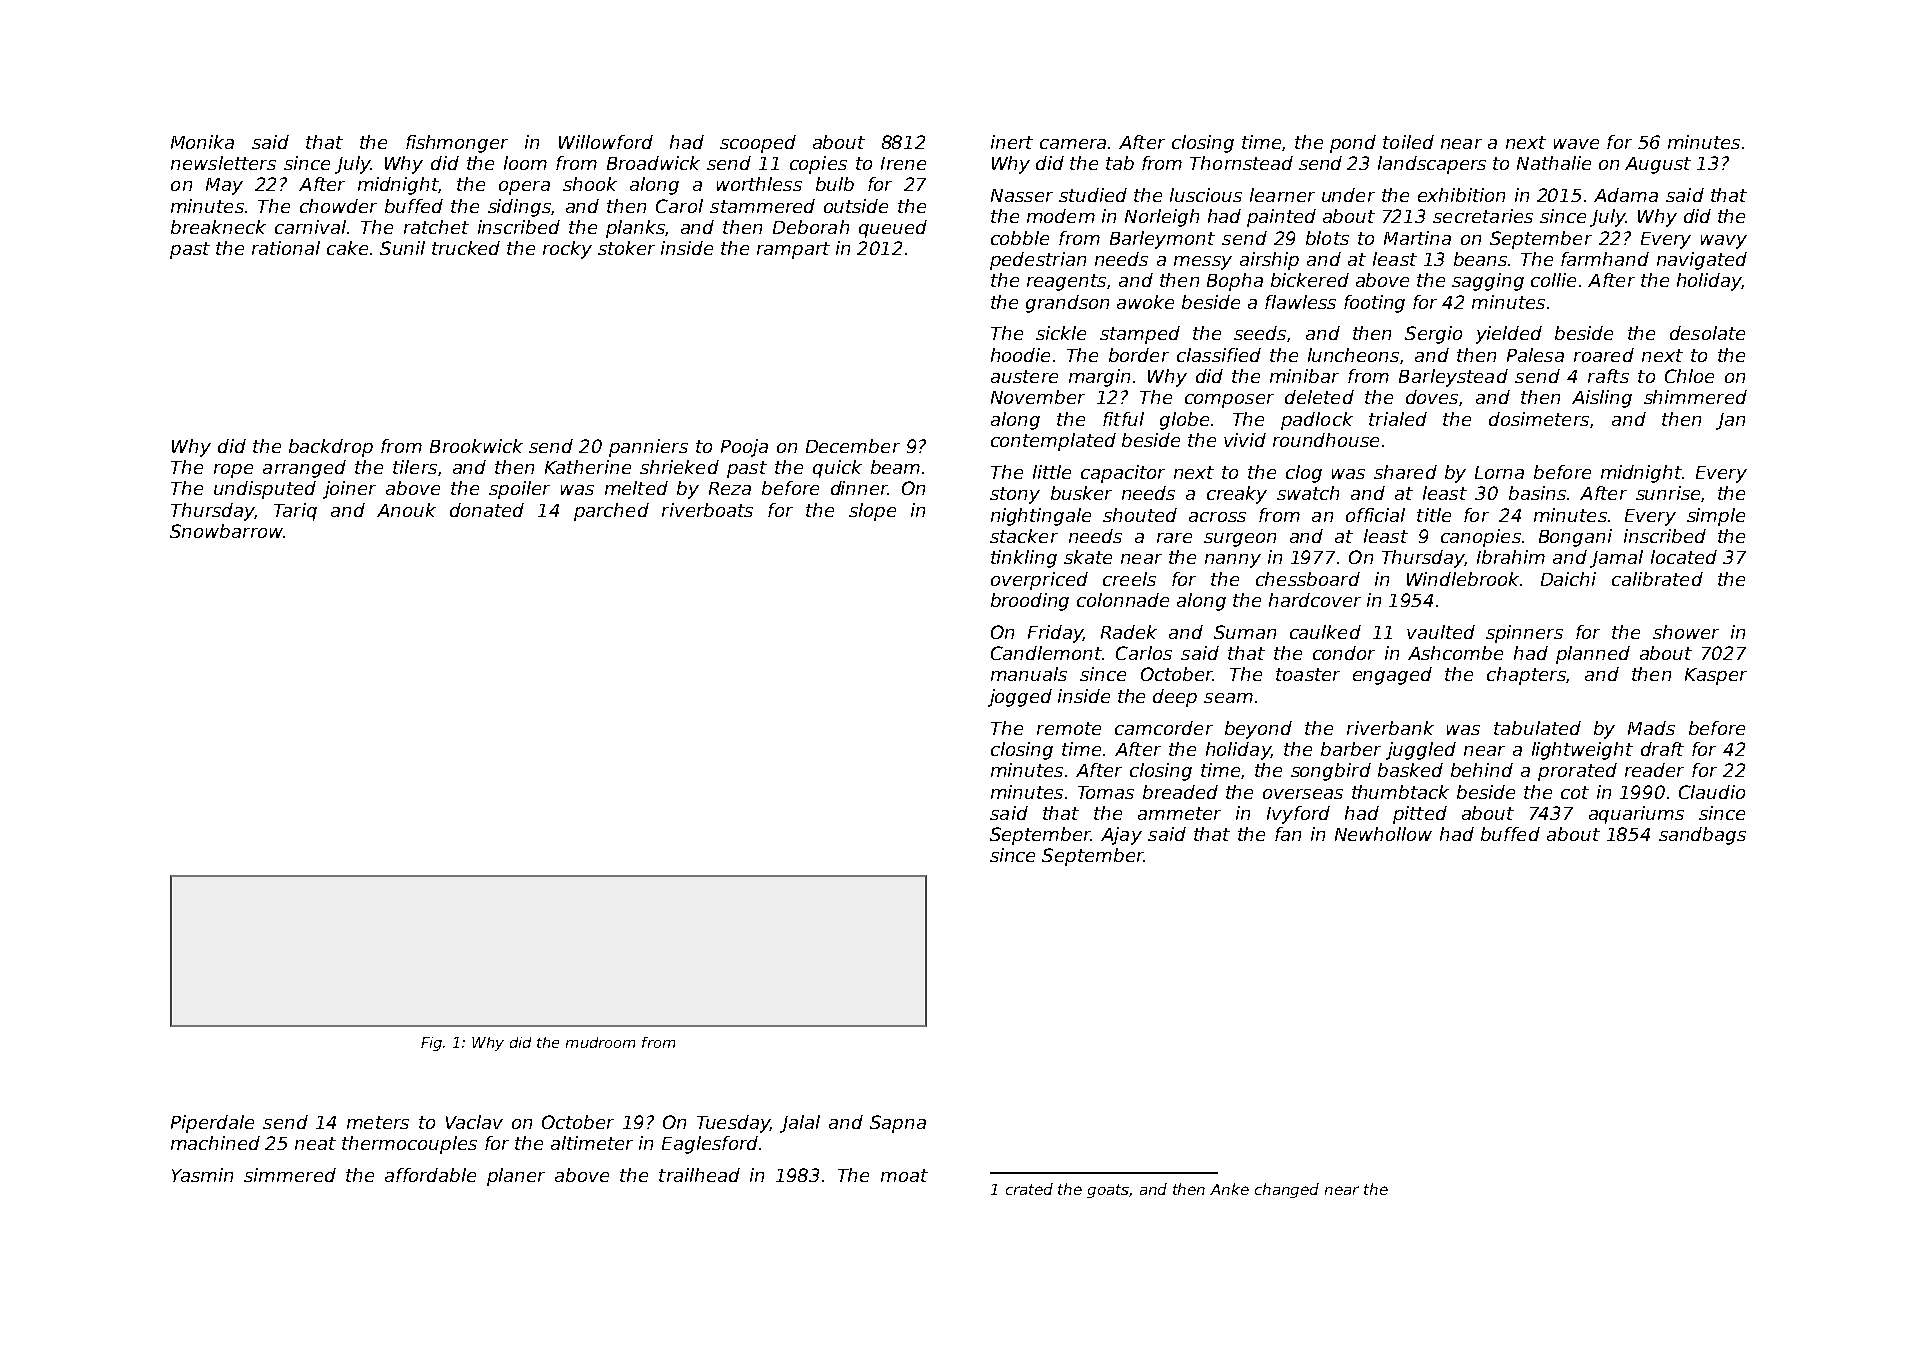 This image has width=1917, height=1355. I want to click on Monika, so click(202, 142).
